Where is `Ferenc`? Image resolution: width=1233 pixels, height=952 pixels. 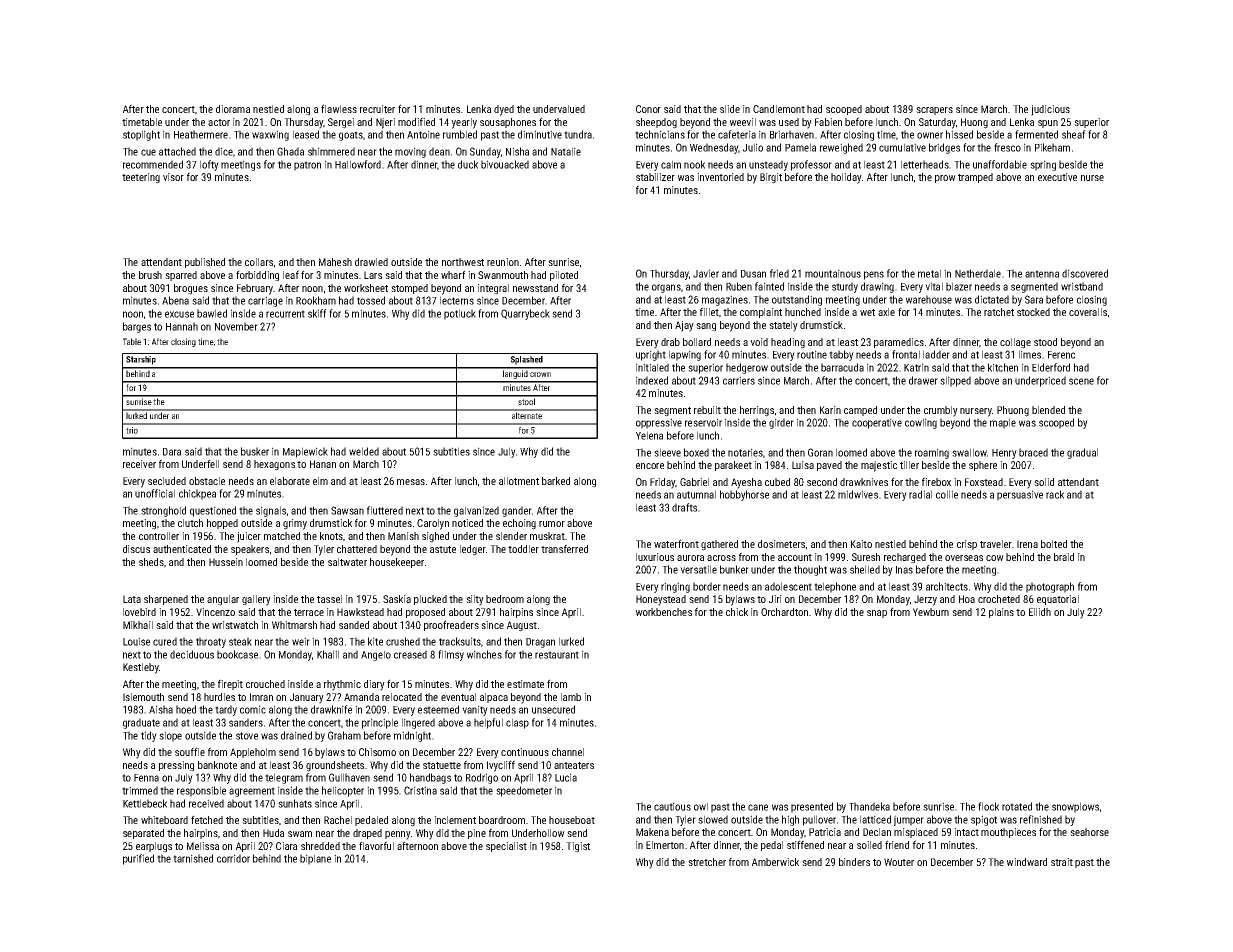 Ferenc is located at coordinates (1061, 355).
